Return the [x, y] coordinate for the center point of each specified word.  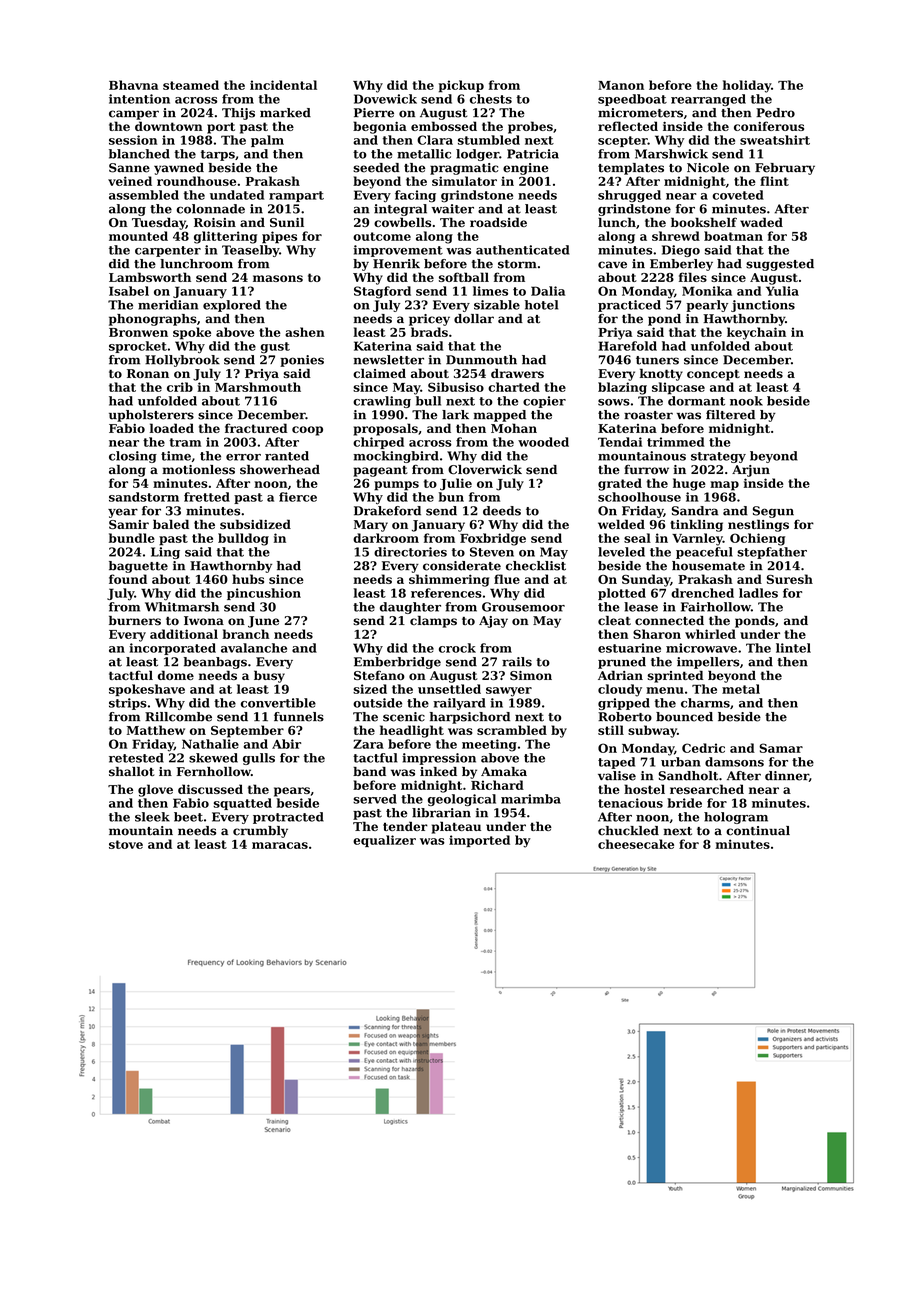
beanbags [215, 663]
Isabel [129, 291]
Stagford [382, 292]
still [611, 730]
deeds [502, 511]
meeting [489, 745]
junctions [763, 306]
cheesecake [636, 844]
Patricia [533, 154]
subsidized [255, 524]
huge [689, 484]
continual [758, 831]
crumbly [260, 832]
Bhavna [133, 85]
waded [761, 222]
